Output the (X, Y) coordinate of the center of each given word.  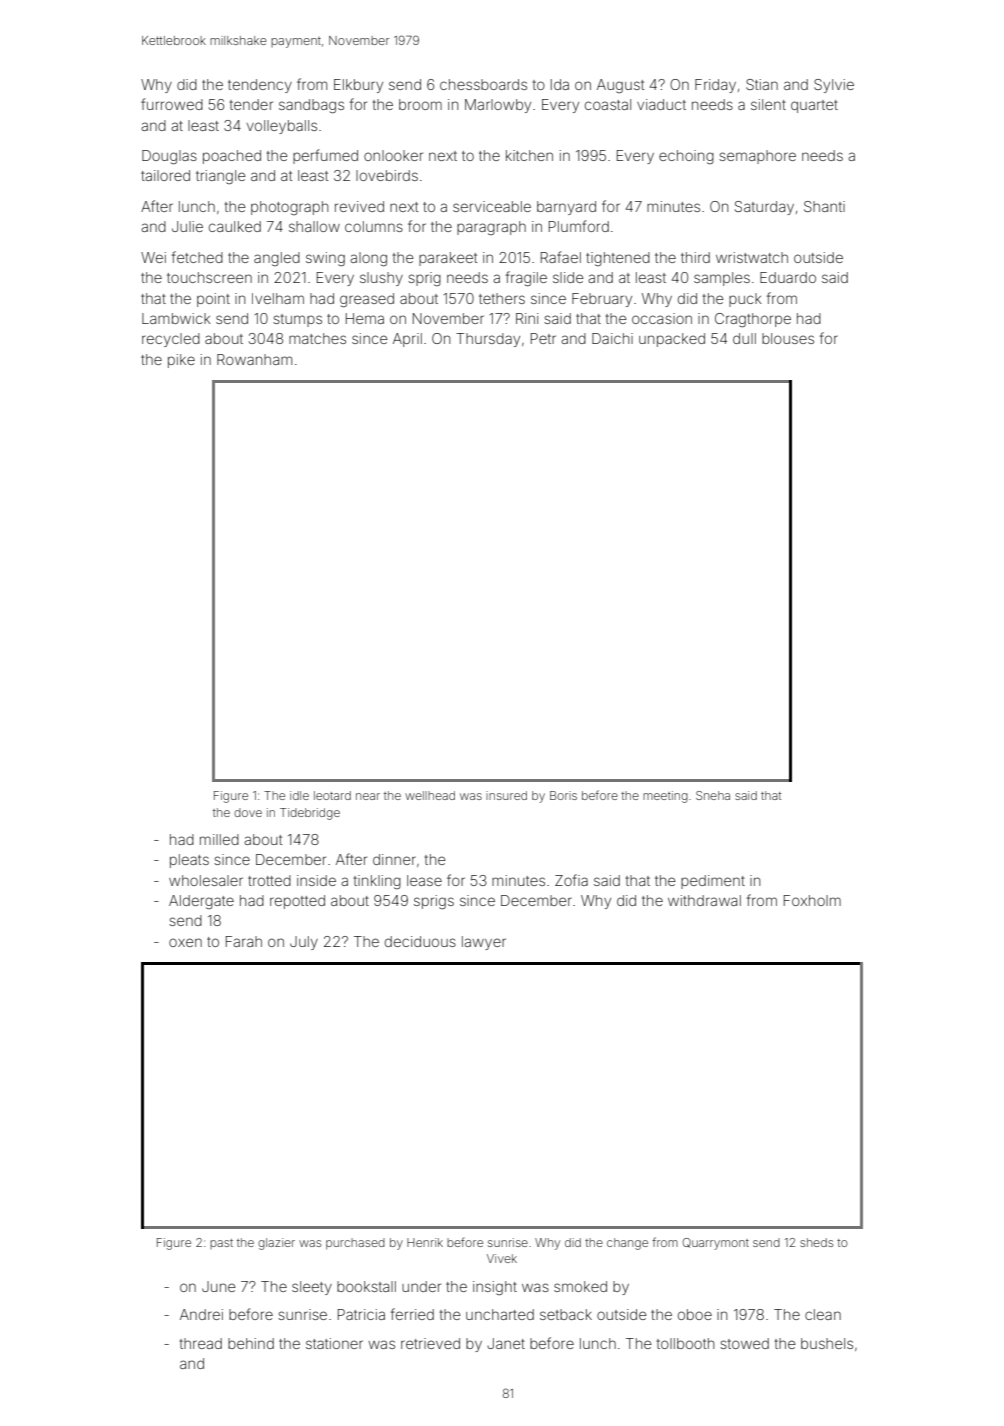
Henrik (425, 1242)
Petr (543, 338)
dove (248, 812)
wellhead (430, 795)
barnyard (566, 208)
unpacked (672, 340)
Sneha (713, 795)
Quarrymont (716, 1244)
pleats (189, 861)
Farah (244, 941)
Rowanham (254, 359)
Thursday (488, 340)
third (695, 257)
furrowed (172, 104)
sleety (312, 1288)
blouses (788, 338)
